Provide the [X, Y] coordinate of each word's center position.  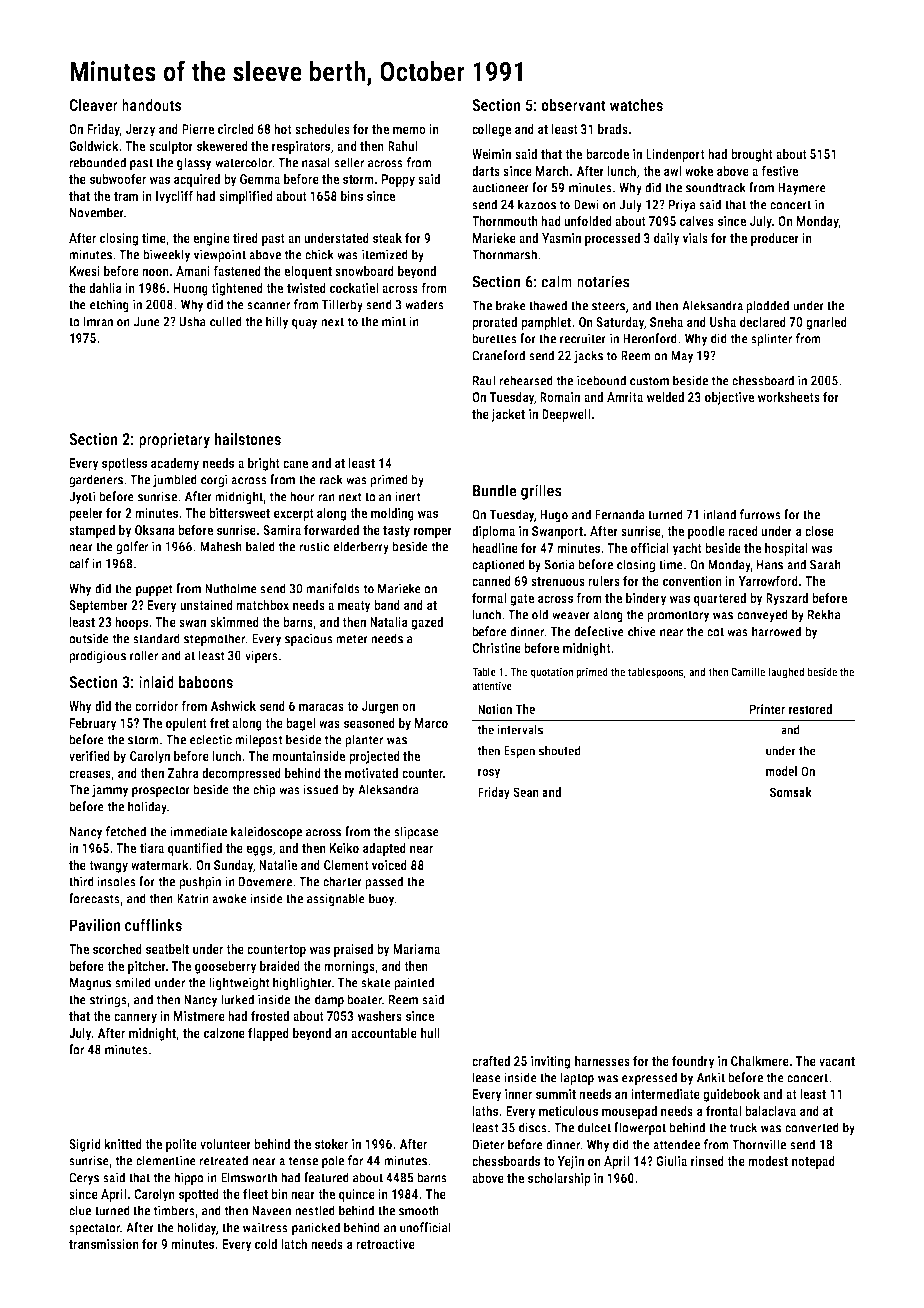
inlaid [156, 682]
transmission [104, 1244]
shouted [560, 750]
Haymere [802, 188]
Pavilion [95, 925]
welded [665, 397]
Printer [767, 709]
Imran [98, 321]
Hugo [554, 516]
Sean [526, 792]
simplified [246, 197]
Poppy [398, 180]
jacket [508, 415]
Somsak [791, 792]
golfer [132, 548]
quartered [720, 599]
